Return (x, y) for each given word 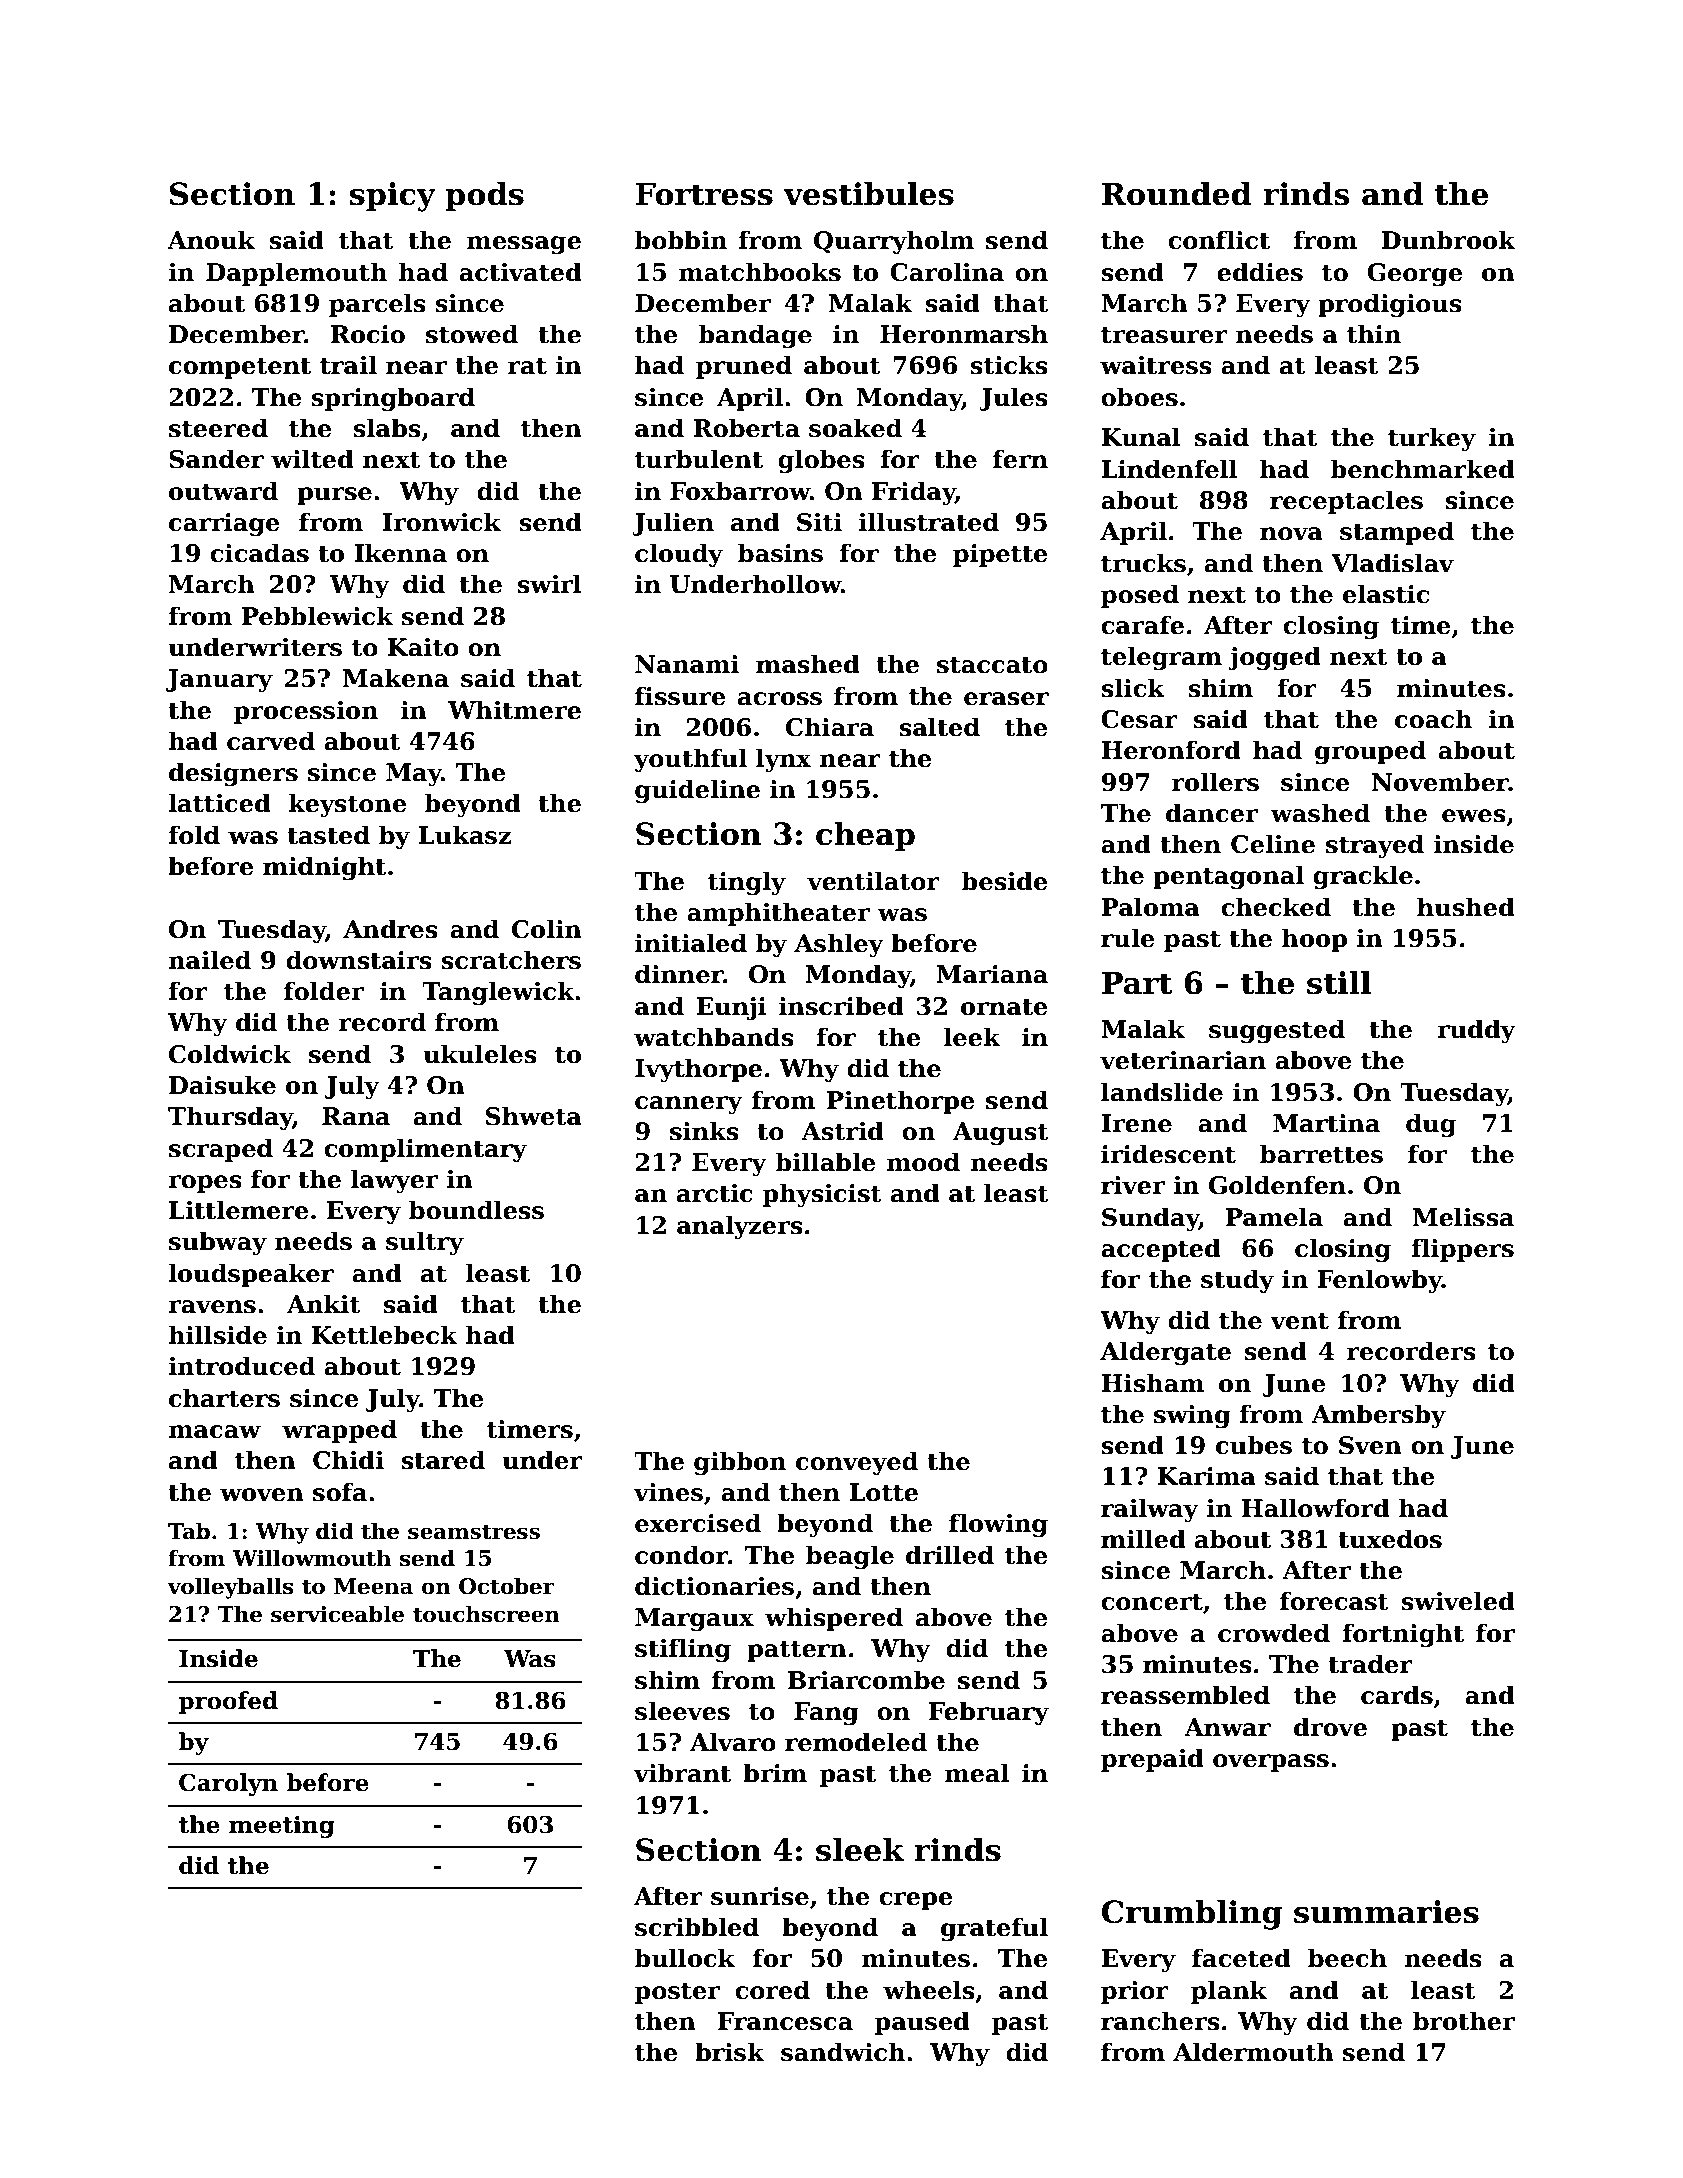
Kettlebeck (384, 1335)
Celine (1273, 844)
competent (240, 368)
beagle (850, 1557)
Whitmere (514, 710)
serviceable (337, 1614)
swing (1192, 1417)
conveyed (857, 1463)
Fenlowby (1379, 1281)
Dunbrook (1448, 240)
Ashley (839, 945)
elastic (1386, 594)
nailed (209, 960)
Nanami (687, 664)
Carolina (947, 272)
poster (677, 1993)
